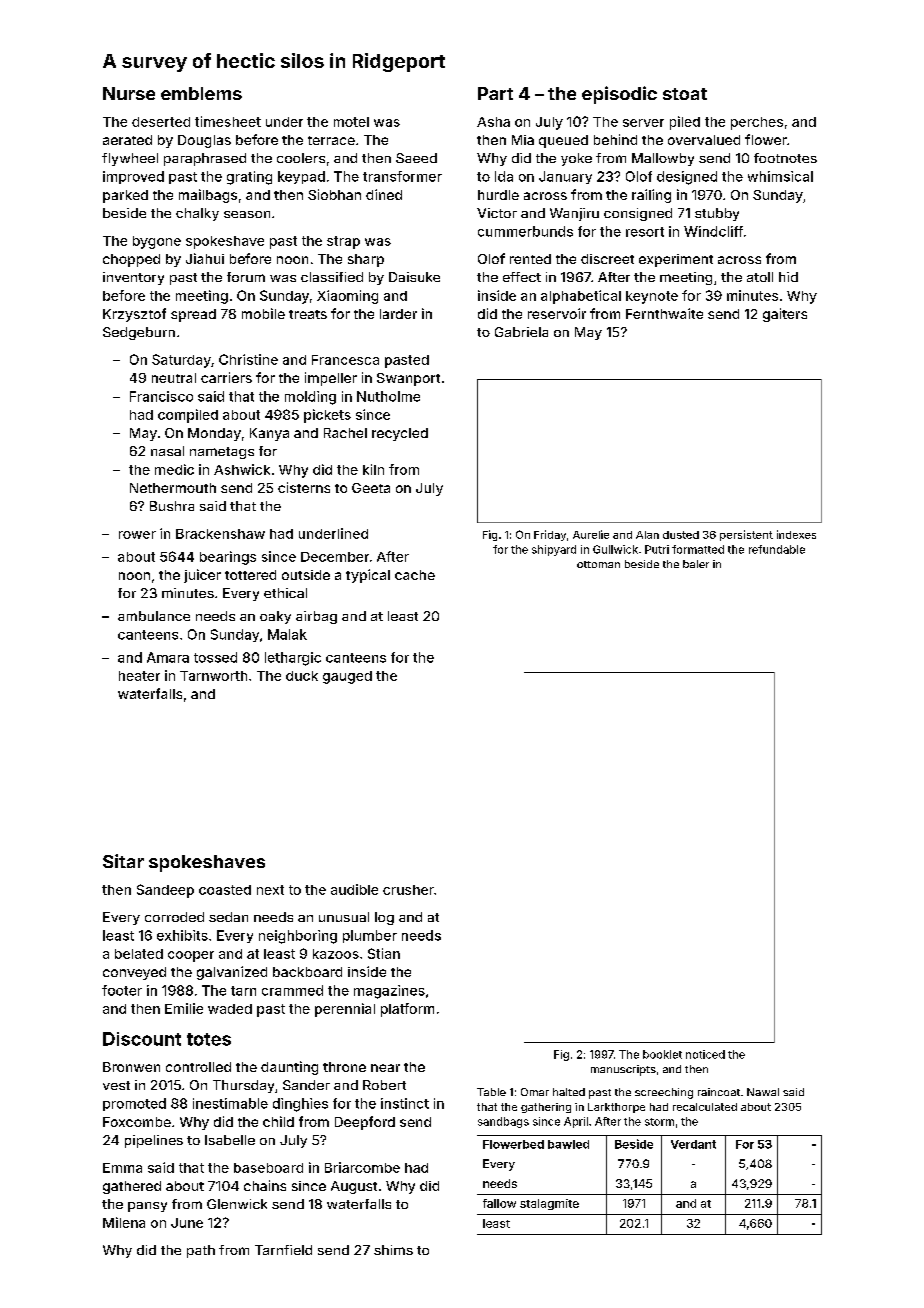 This screenshot has height=1308, width=924. Describe the element at coordinates (796, 534) in the screenshot. I see `indexes` at that location.
